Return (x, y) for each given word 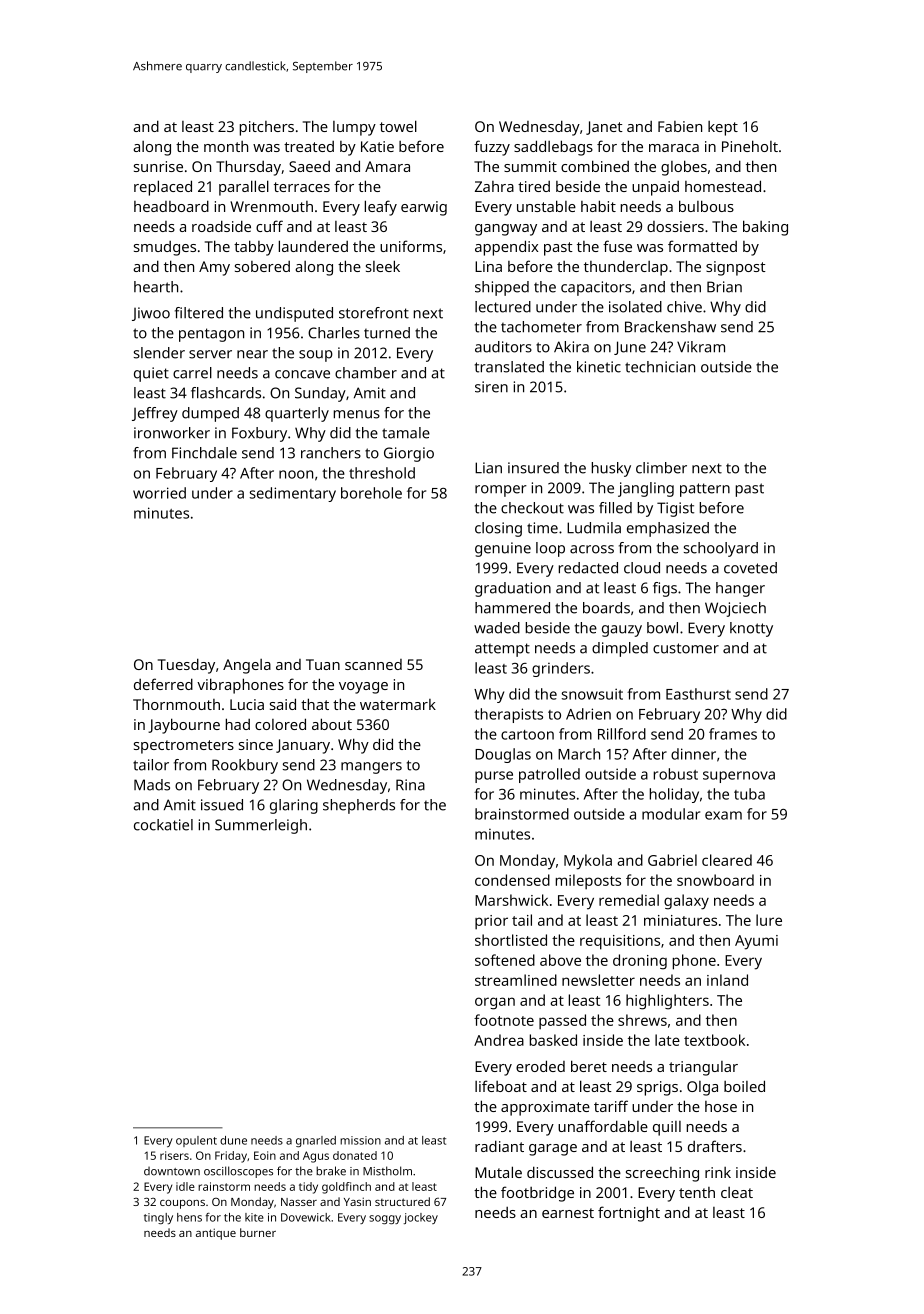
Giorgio (409, 454)
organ (495, 1003)
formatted (702, 246)
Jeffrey (155, 414)
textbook (714, 1040)
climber (661, 468)
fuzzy (492, 148)
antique (216, 1234)
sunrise (158, 166)
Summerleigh (261, 826)
